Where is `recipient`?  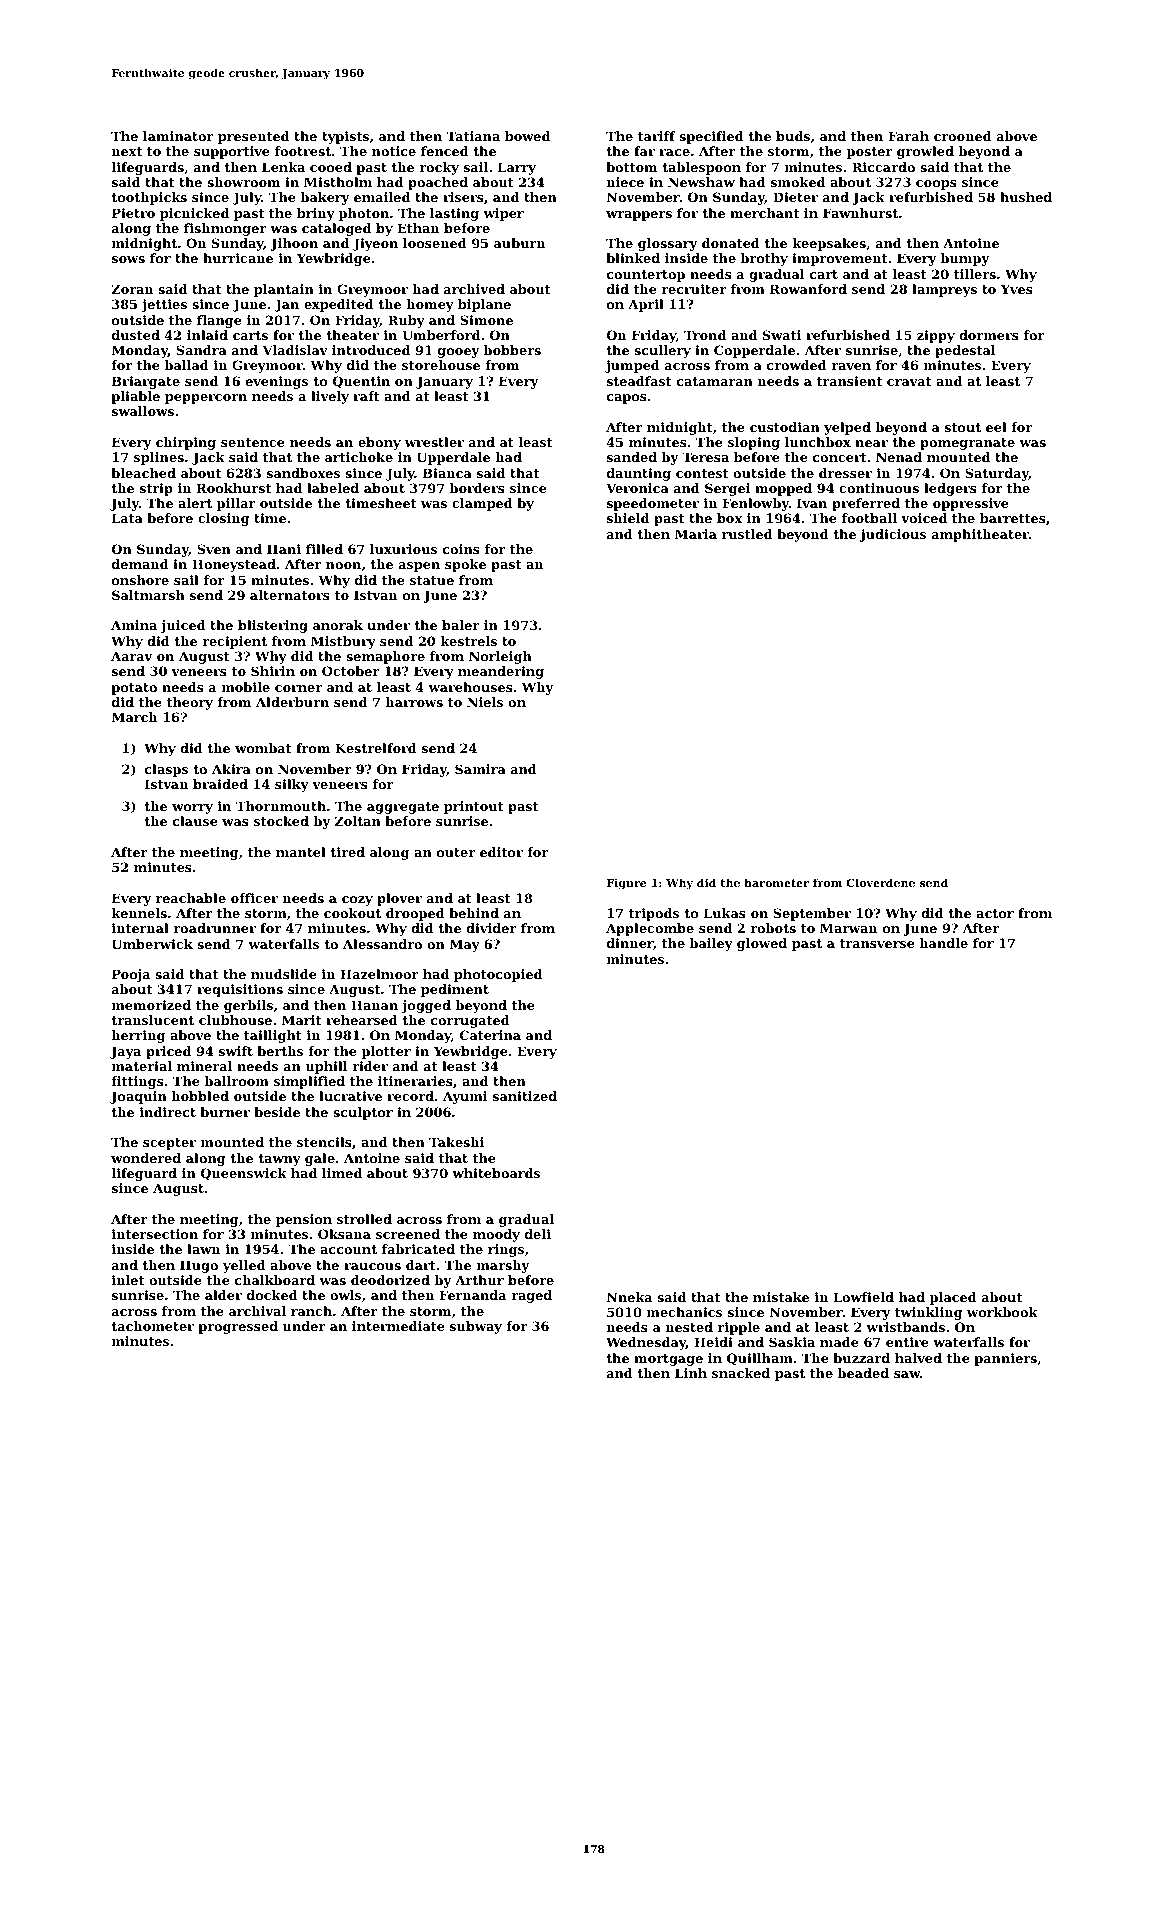
recipient is located at coordinates (234, 642).
